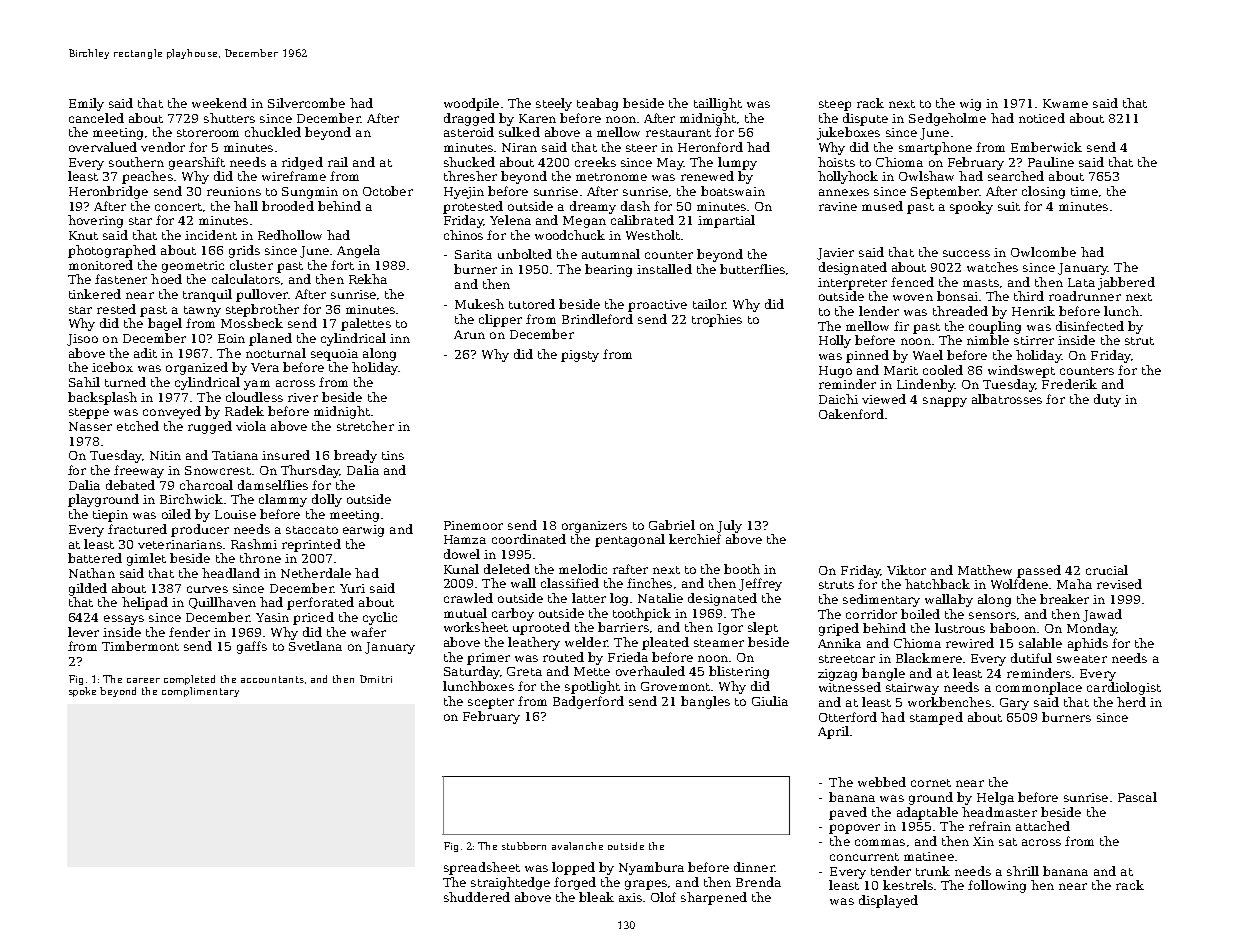  What do you see at coordinates (1107, 570) in the page?
I see `crucial` at bounding box center [1107, 570].
